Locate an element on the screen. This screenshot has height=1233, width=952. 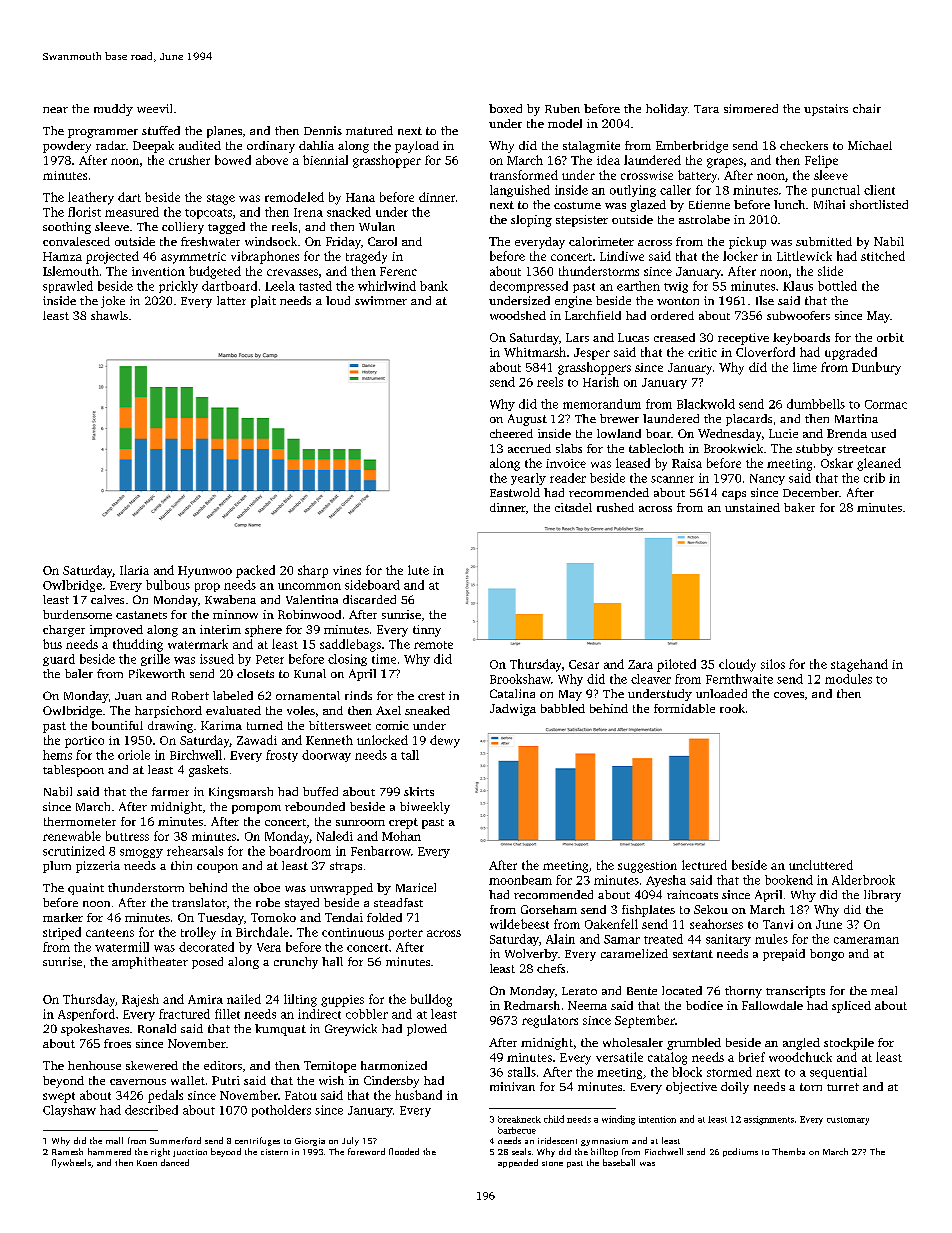
oriole is located at coordinates (134, 755).
